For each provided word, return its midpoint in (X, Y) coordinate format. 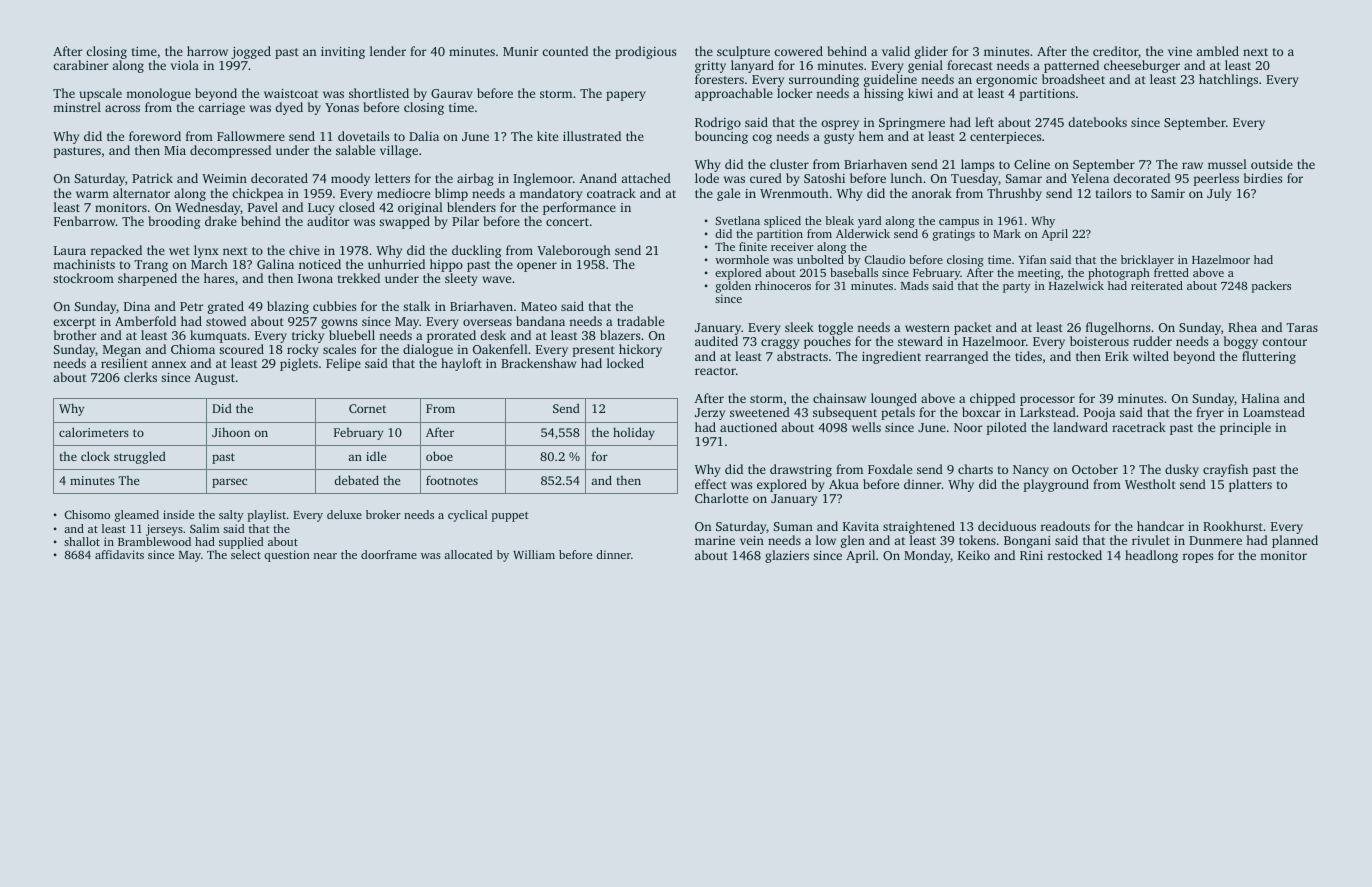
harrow (207, 51)
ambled (1217, 51)
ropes (1198, 558)
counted (565, 51)
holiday (634, 433)
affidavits (119, 554)
